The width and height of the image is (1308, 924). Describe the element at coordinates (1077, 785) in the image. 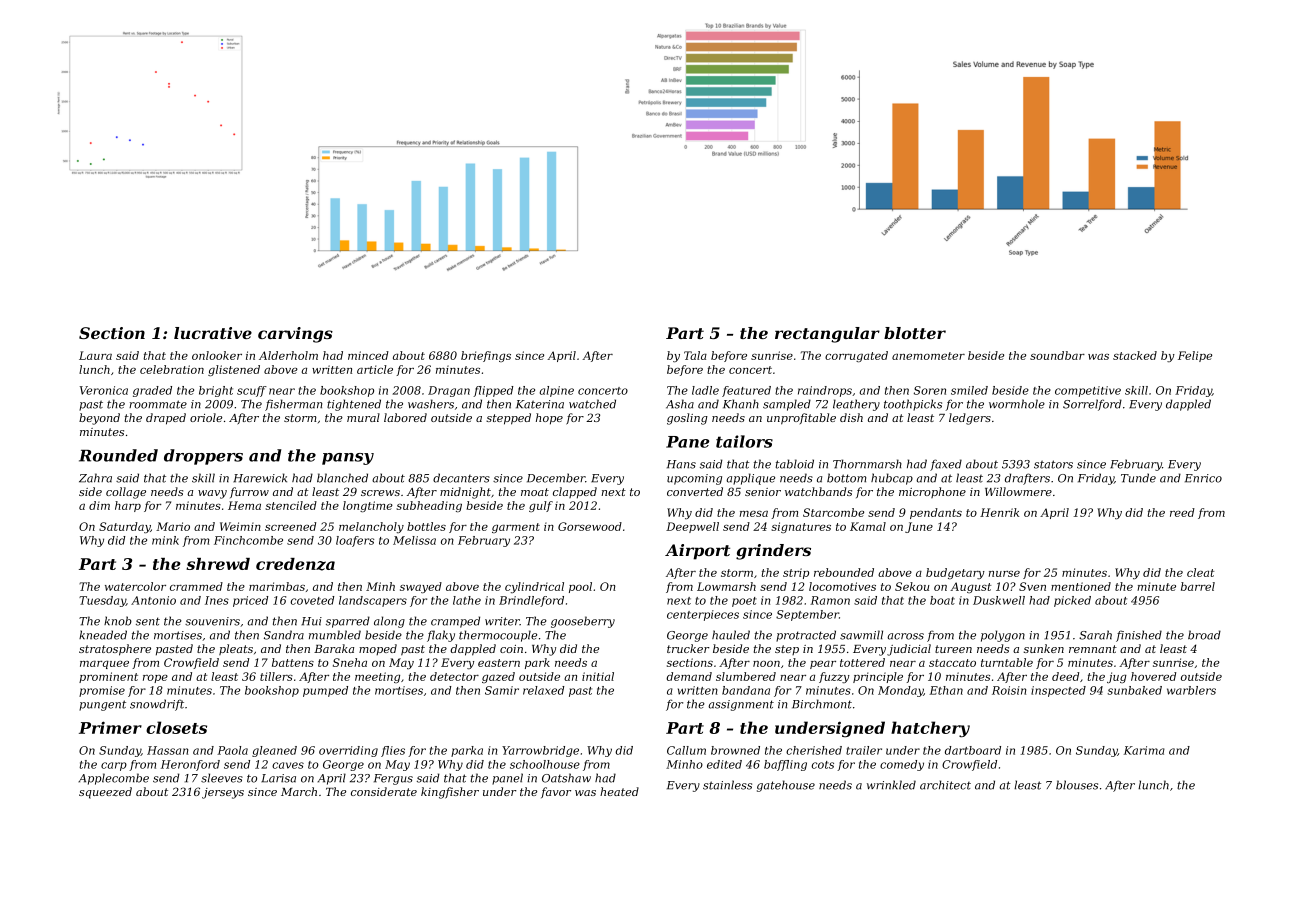

I see `blouses` at that location.
